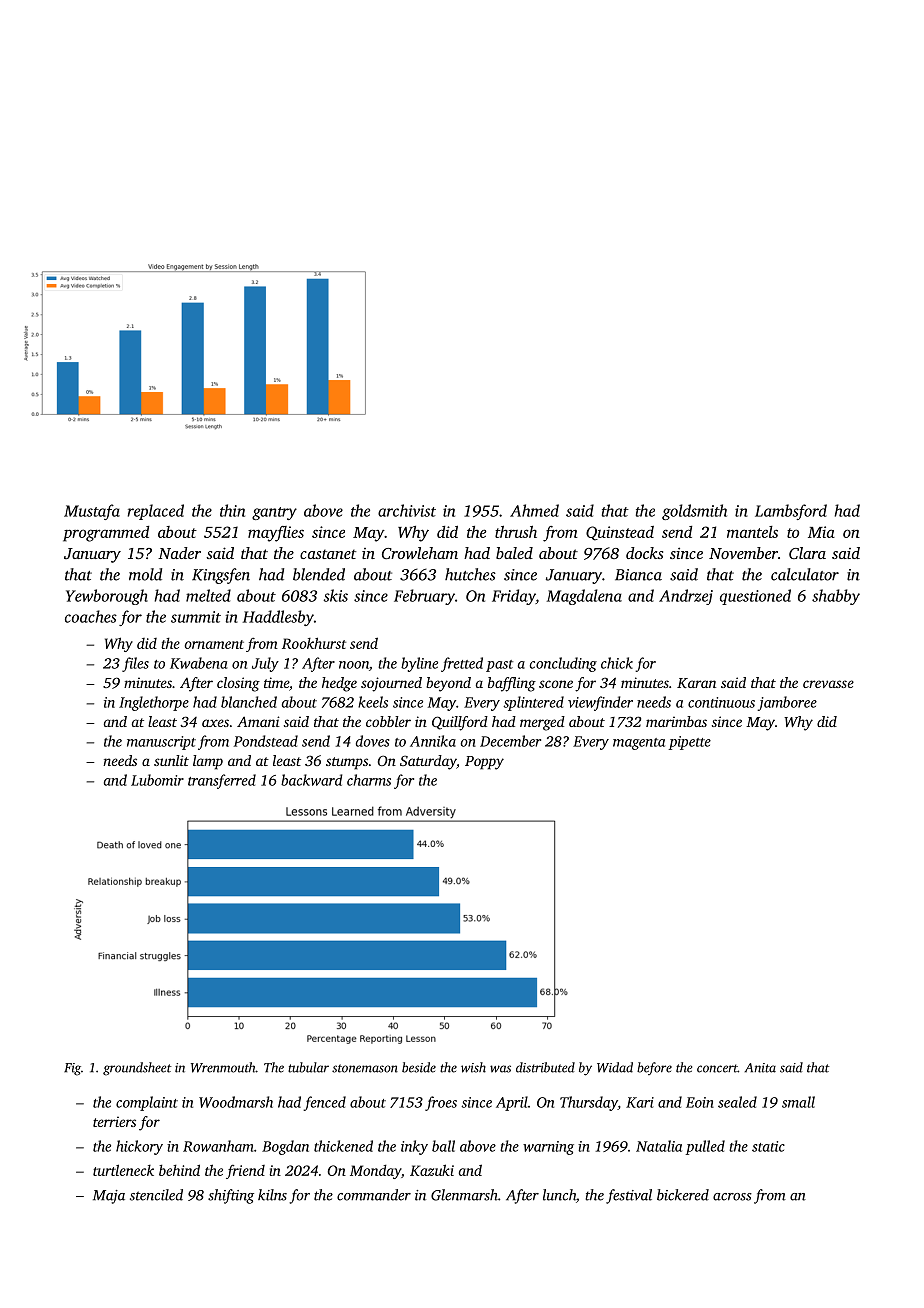 The height and width of the page is (1308, 924). What do you see at coordinates (686, 597) in the page?
I see `Andrzej` at bounding box center [686, 597].
